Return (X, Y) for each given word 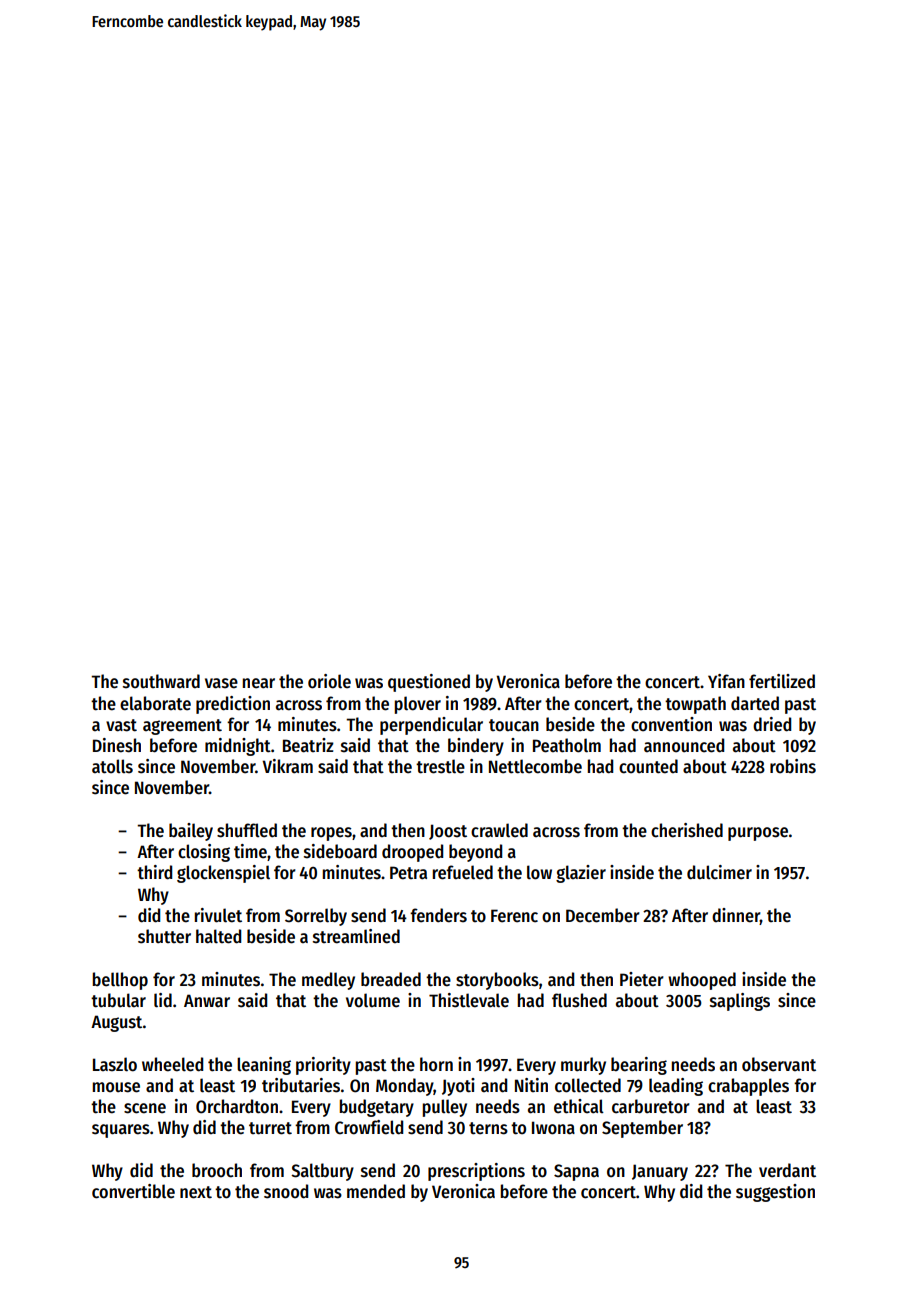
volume (373, 1000)
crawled (499, 830)
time (250, 851)
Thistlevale (469, 1000)
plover (417, 705)
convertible (133, 1191)
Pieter (642, 979)
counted (648, 766)
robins (793, 766)
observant (779, 1064)
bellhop (120, 981)
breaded (391, 979)
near (258, 683)
